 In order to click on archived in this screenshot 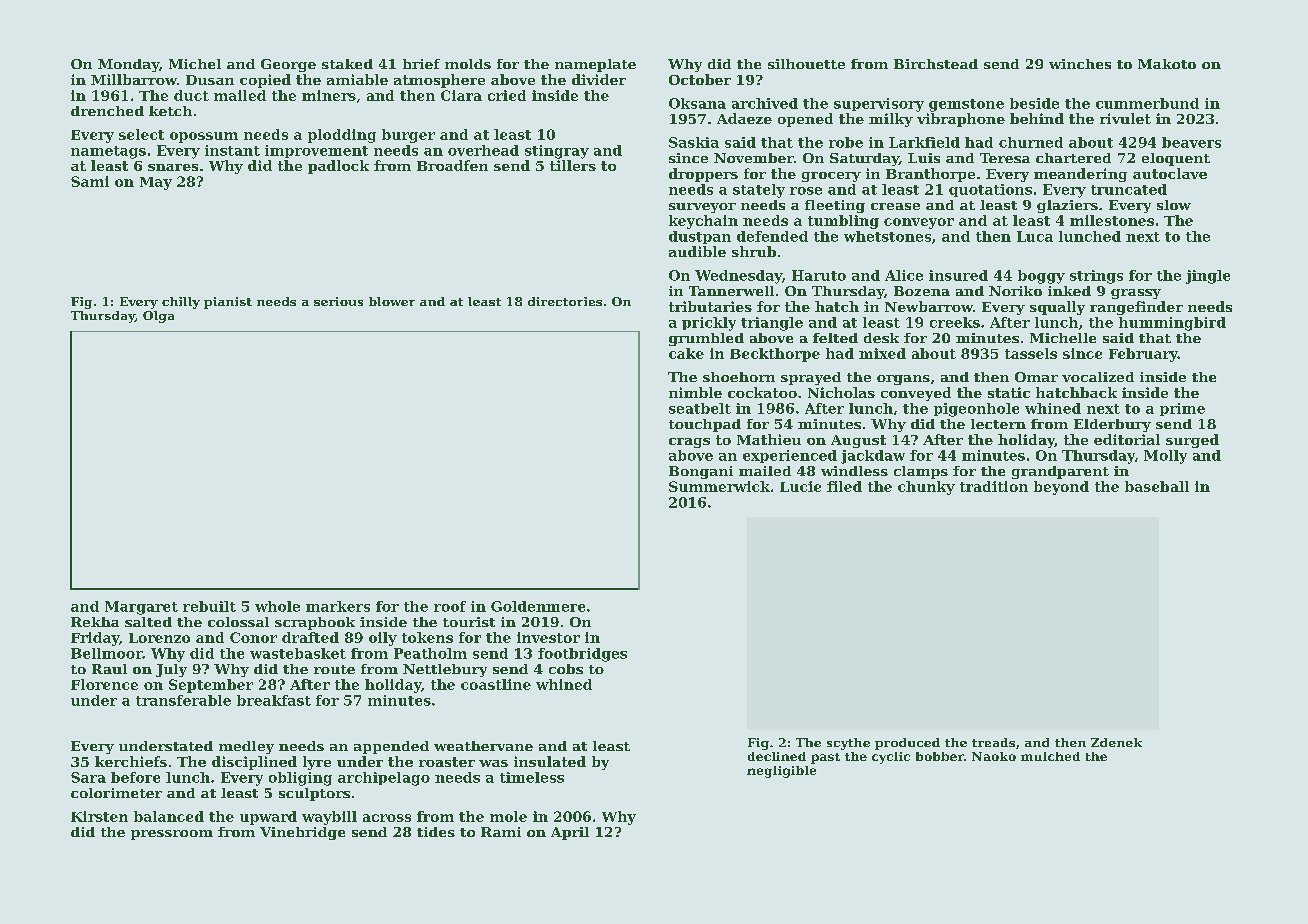, I will do `click(765, 103)`.
